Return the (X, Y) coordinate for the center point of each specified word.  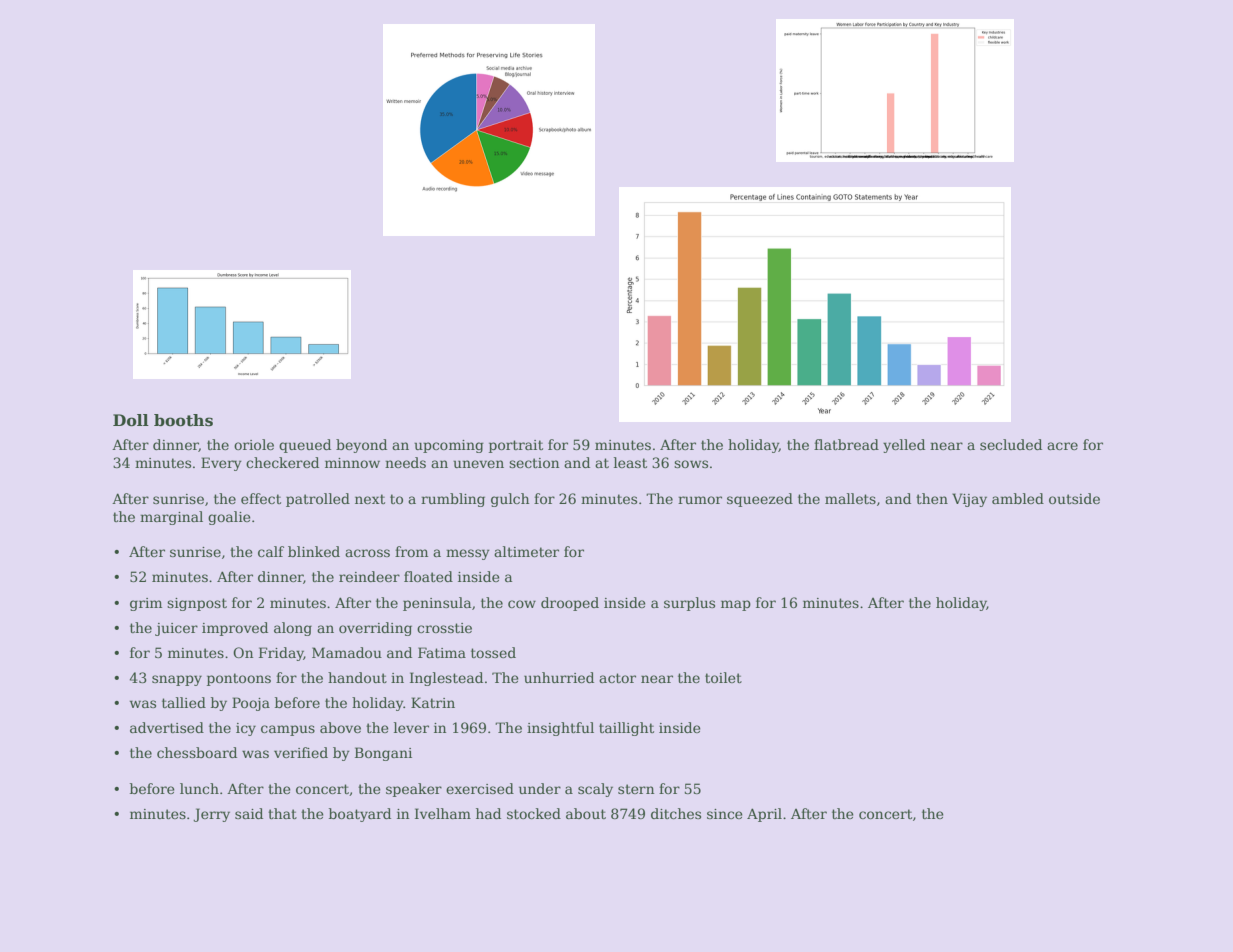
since (725, 814)
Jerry (211, 815)
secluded (1011, 444)
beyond (361, 446)
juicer (176, 629)
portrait (516, 446)
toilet (723, 677)
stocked (534, 813)
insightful (560, 729)
